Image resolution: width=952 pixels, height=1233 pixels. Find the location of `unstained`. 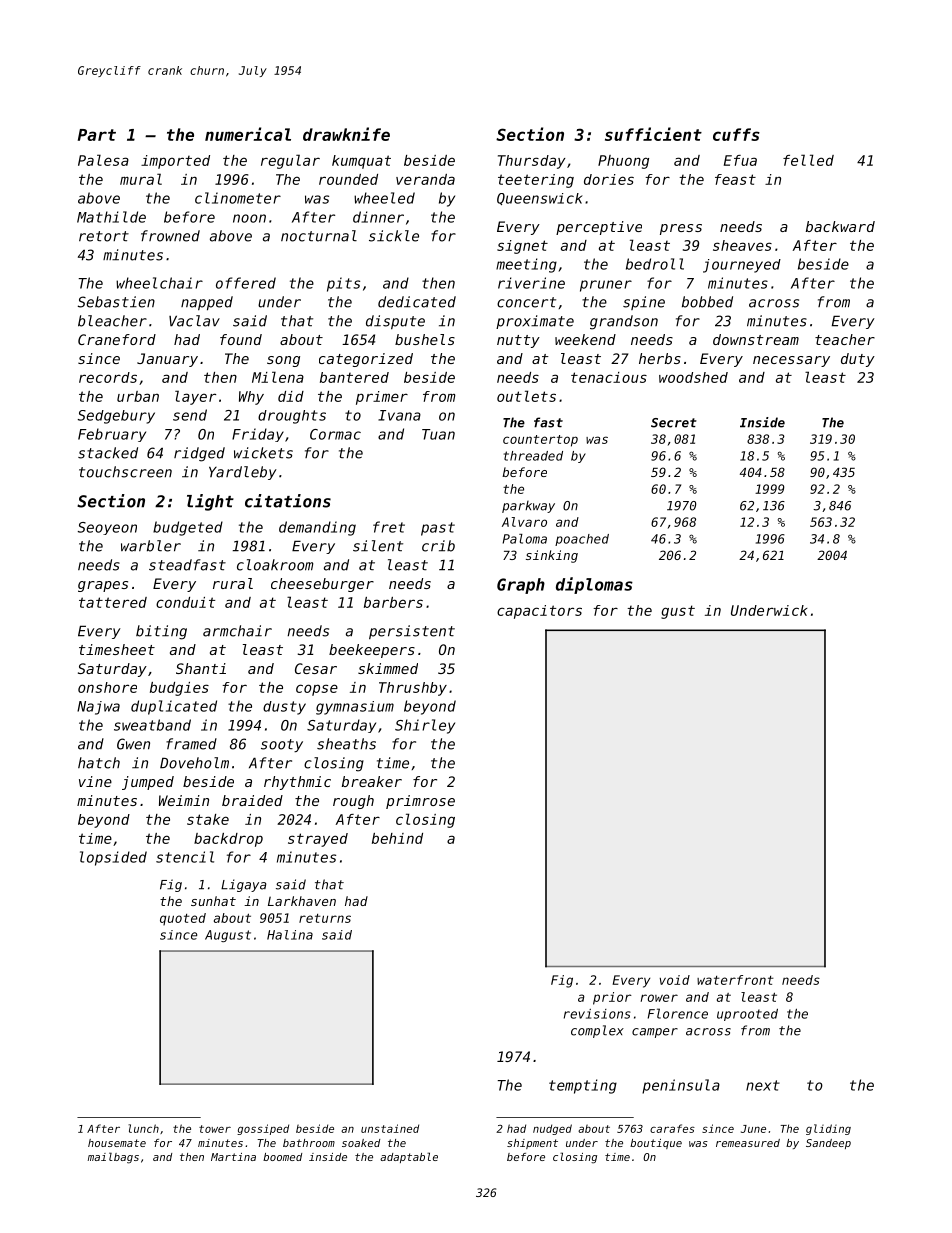

unstained is located at coordinates (390, 1128).
